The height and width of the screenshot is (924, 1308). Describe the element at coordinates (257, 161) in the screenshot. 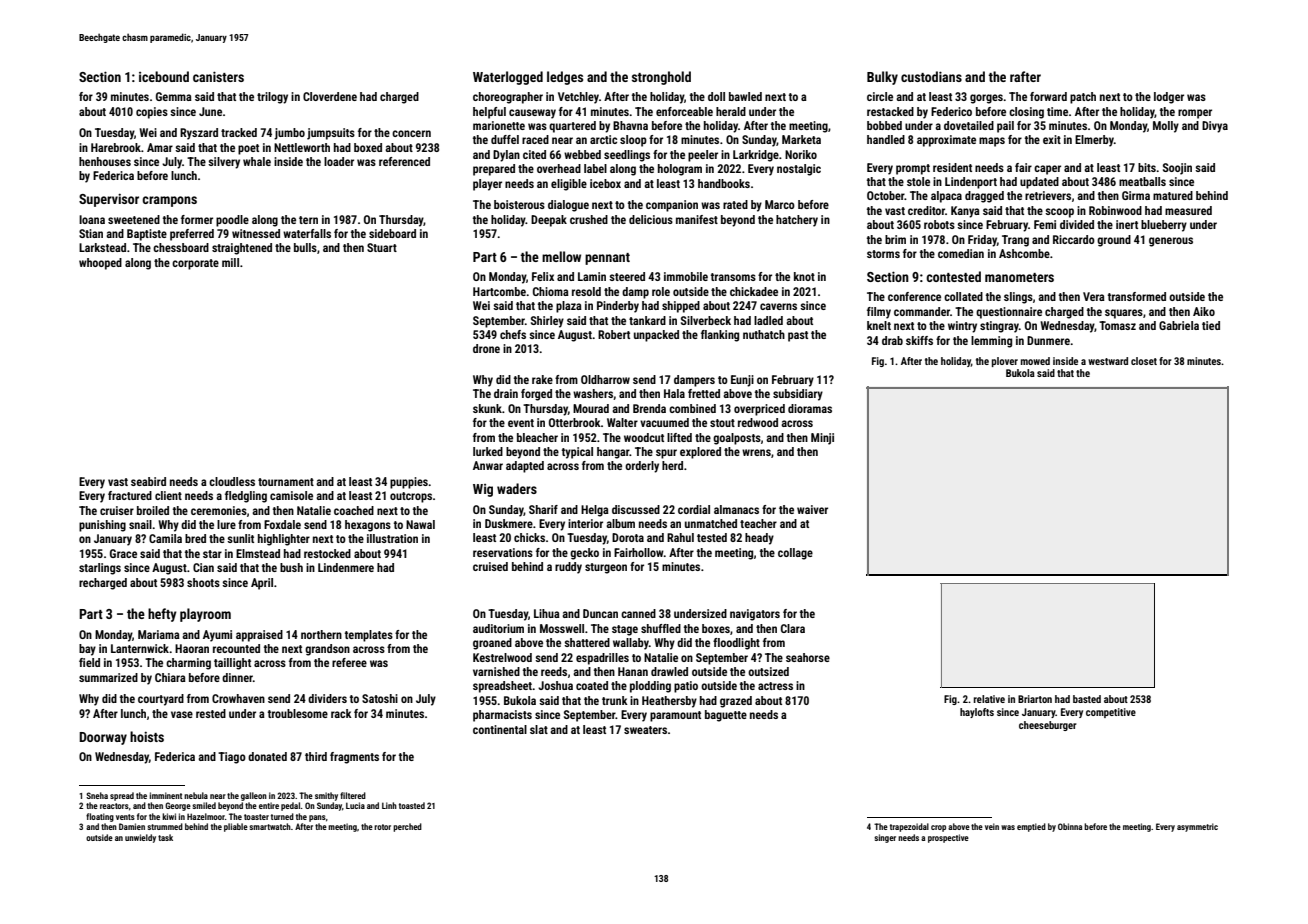

I see `whale` at that location.
